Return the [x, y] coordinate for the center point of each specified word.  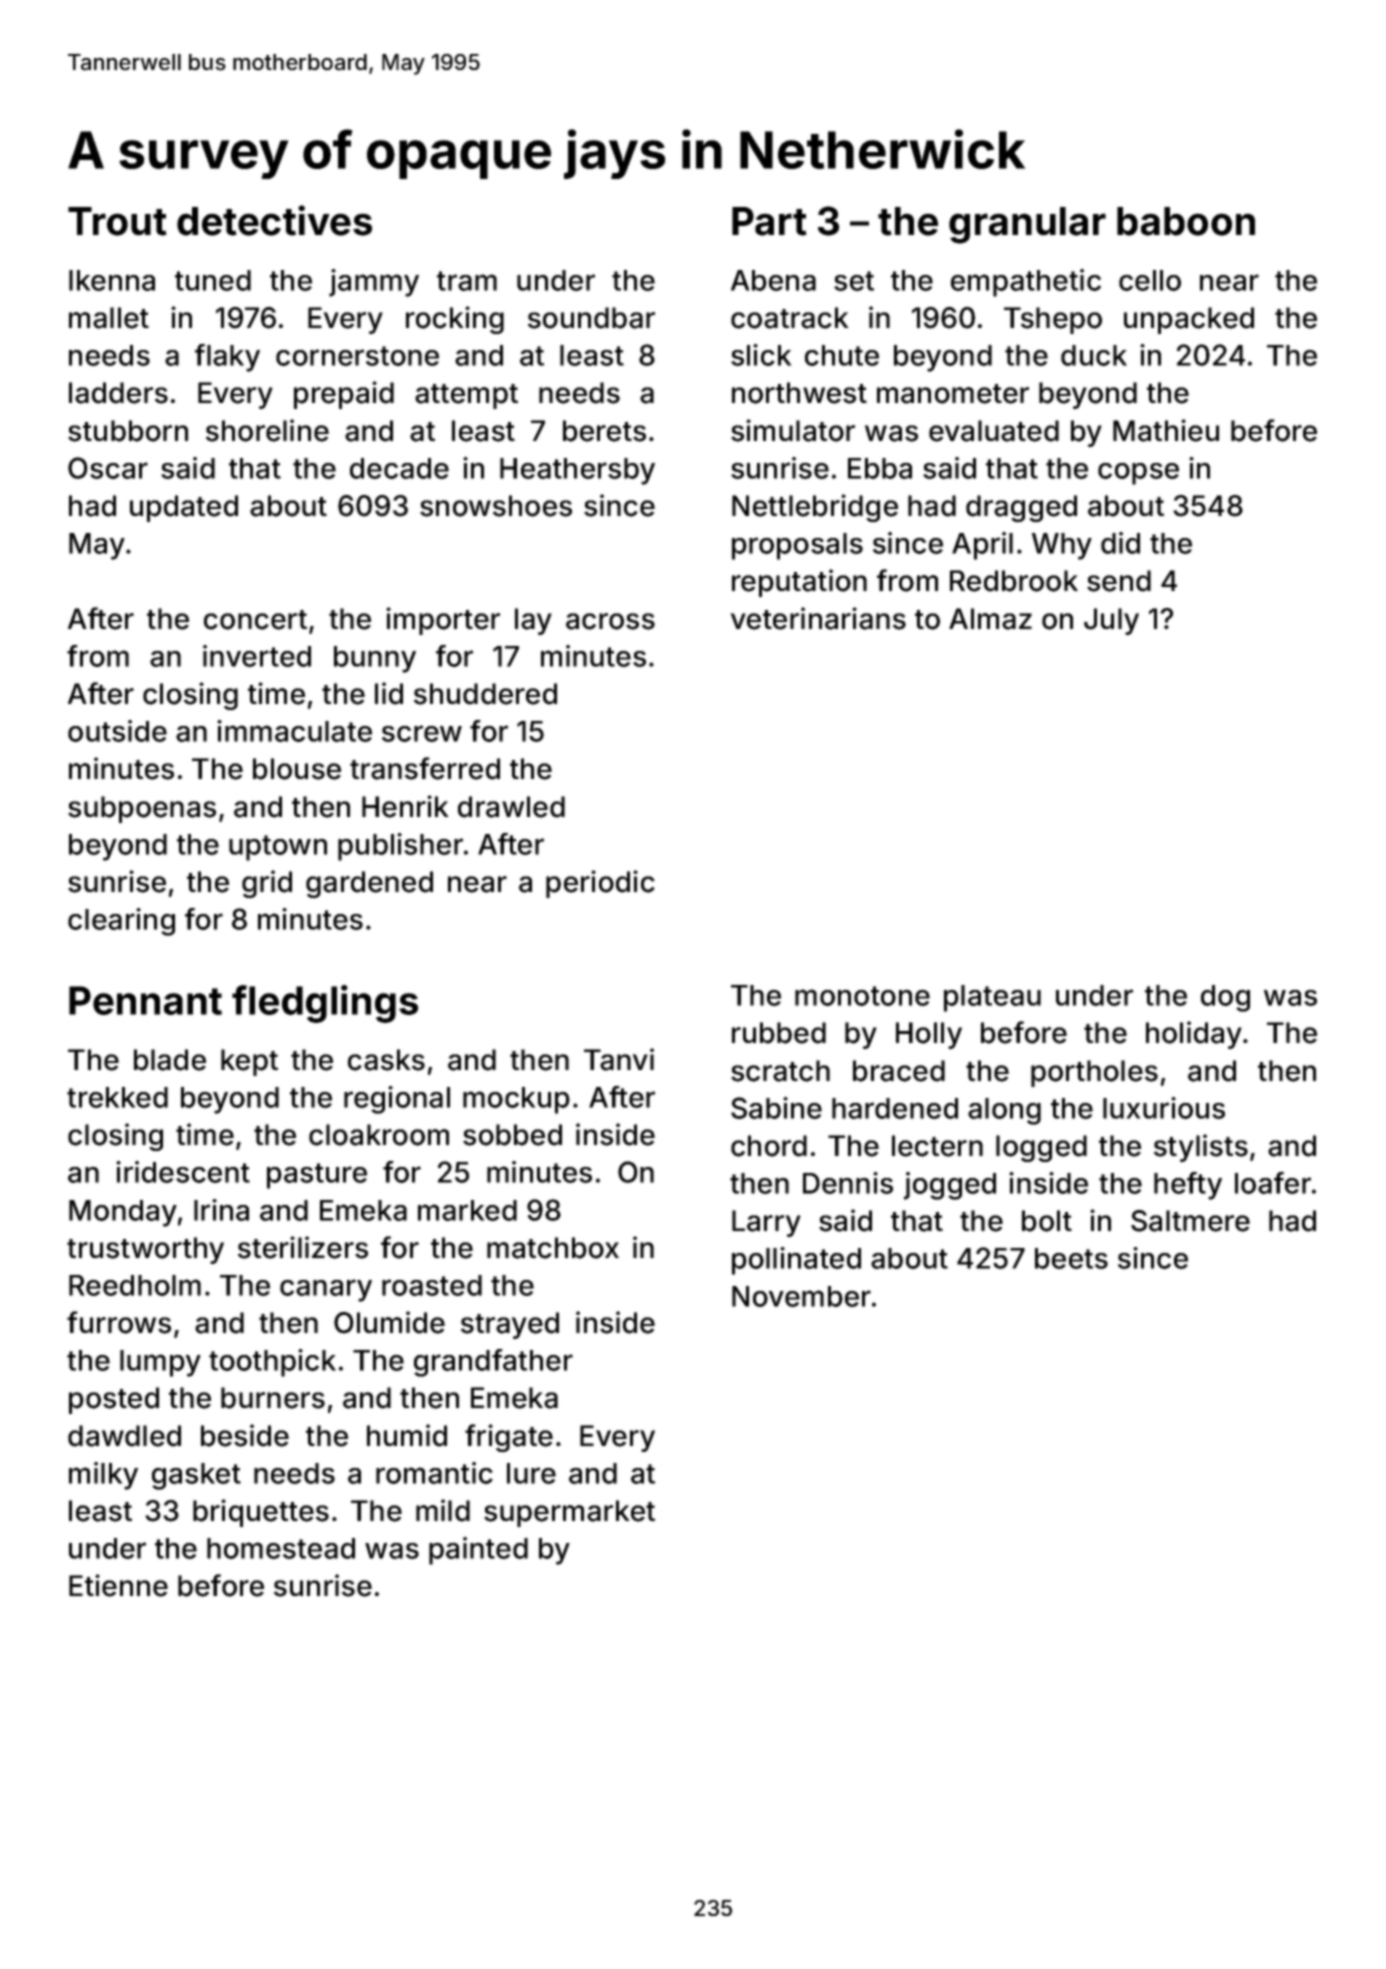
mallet [109, 318]
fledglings [325, 1004]
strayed [510, 1325]
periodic [600, 884]
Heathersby [577, 471]
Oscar [108, 468]
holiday [1194, 1035]
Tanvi [619, 1059]
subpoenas [142, 809]
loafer [1273, 1183]
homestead [281, 1548]
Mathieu [1166, 430]
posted [114, 1400]
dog [1225, 998]
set [854, 281]
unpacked [1189, 320]
